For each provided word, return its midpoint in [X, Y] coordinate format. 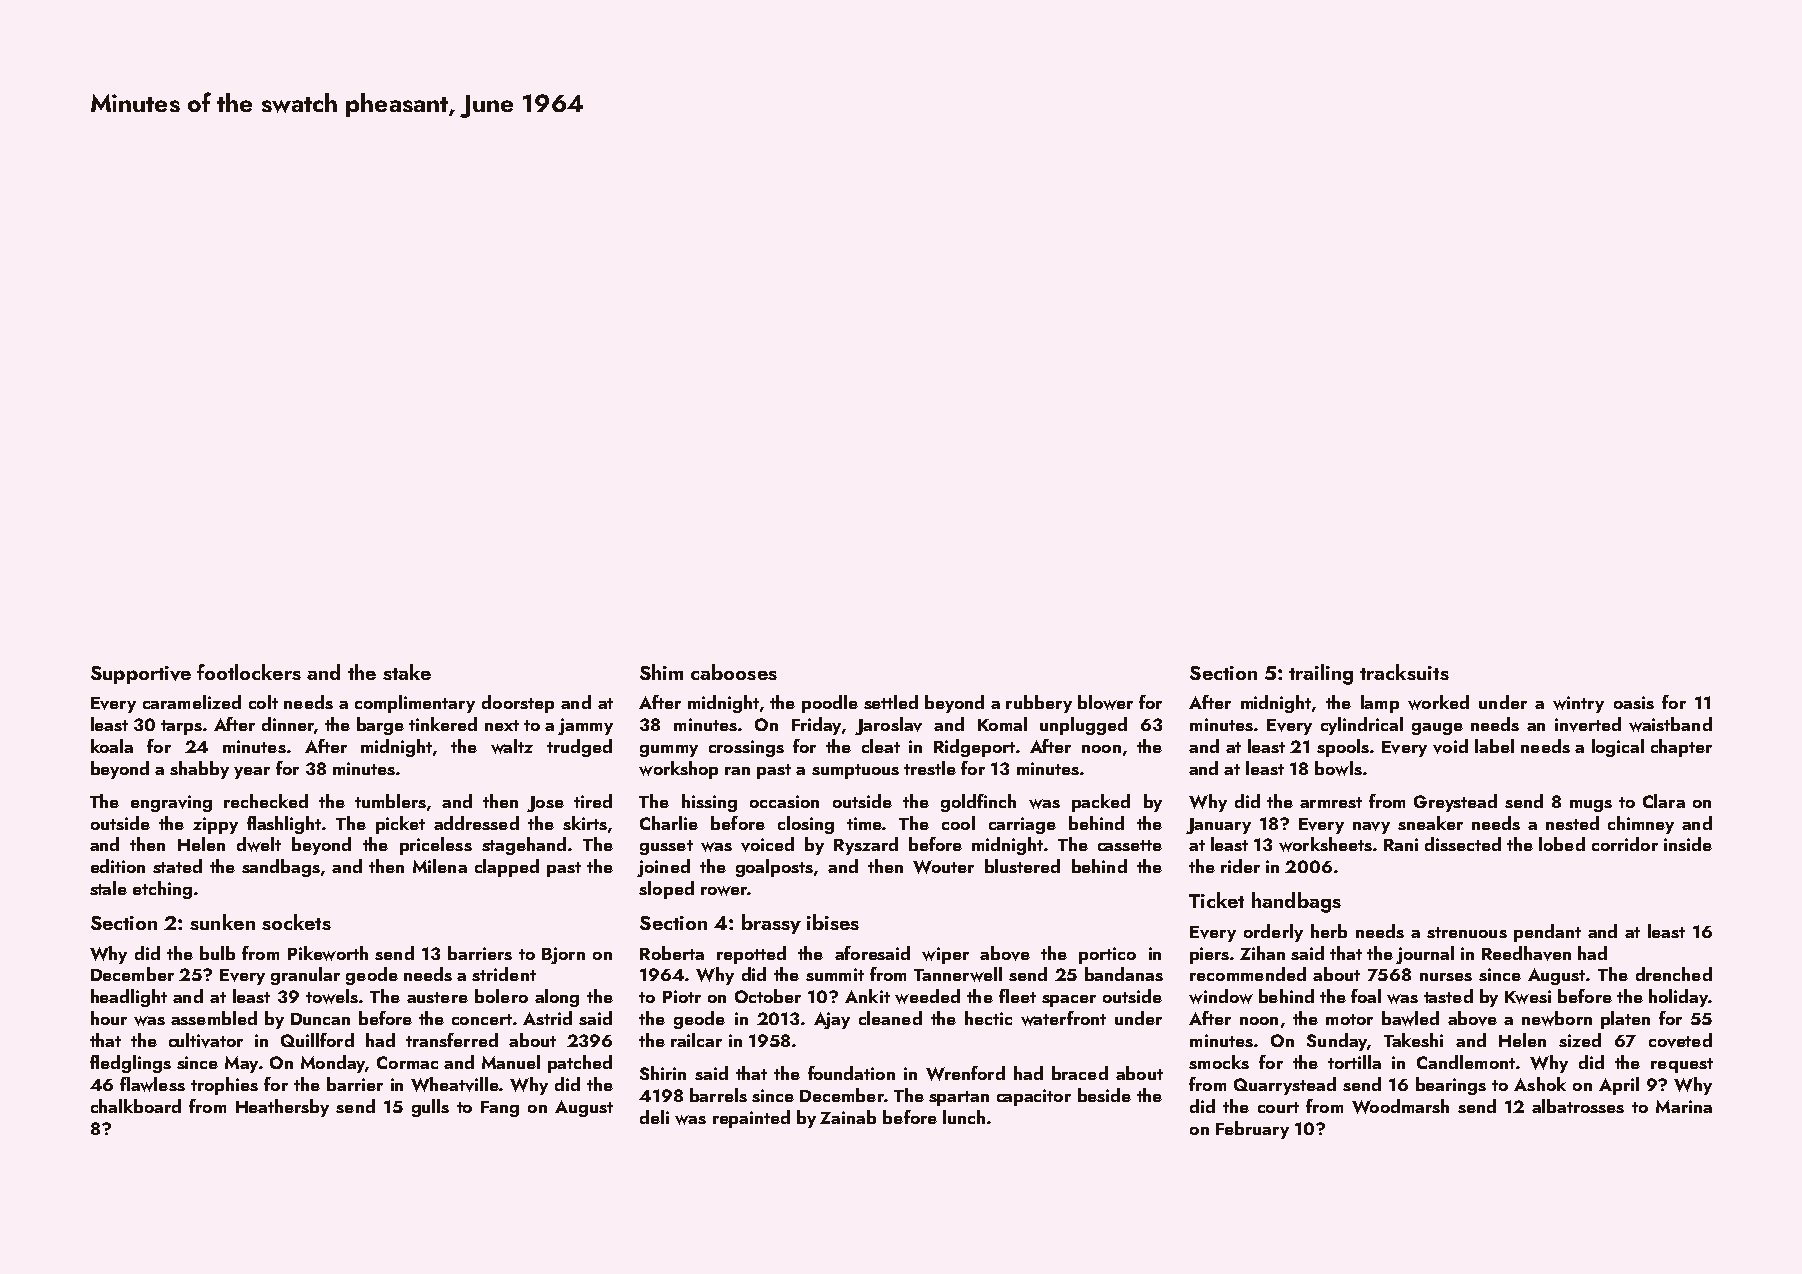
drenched [1674, 974]
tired [593, 801]
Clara [1664, 801]
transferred [452, 1040]
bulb [217, 953]
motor [1349, 1019]
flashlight [284, 825]
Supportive [141, 675]
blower [1105, 702]
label [1494, 746]
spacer [1069, 1001]
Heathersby [282, 1108]
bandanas [1124, 974]
